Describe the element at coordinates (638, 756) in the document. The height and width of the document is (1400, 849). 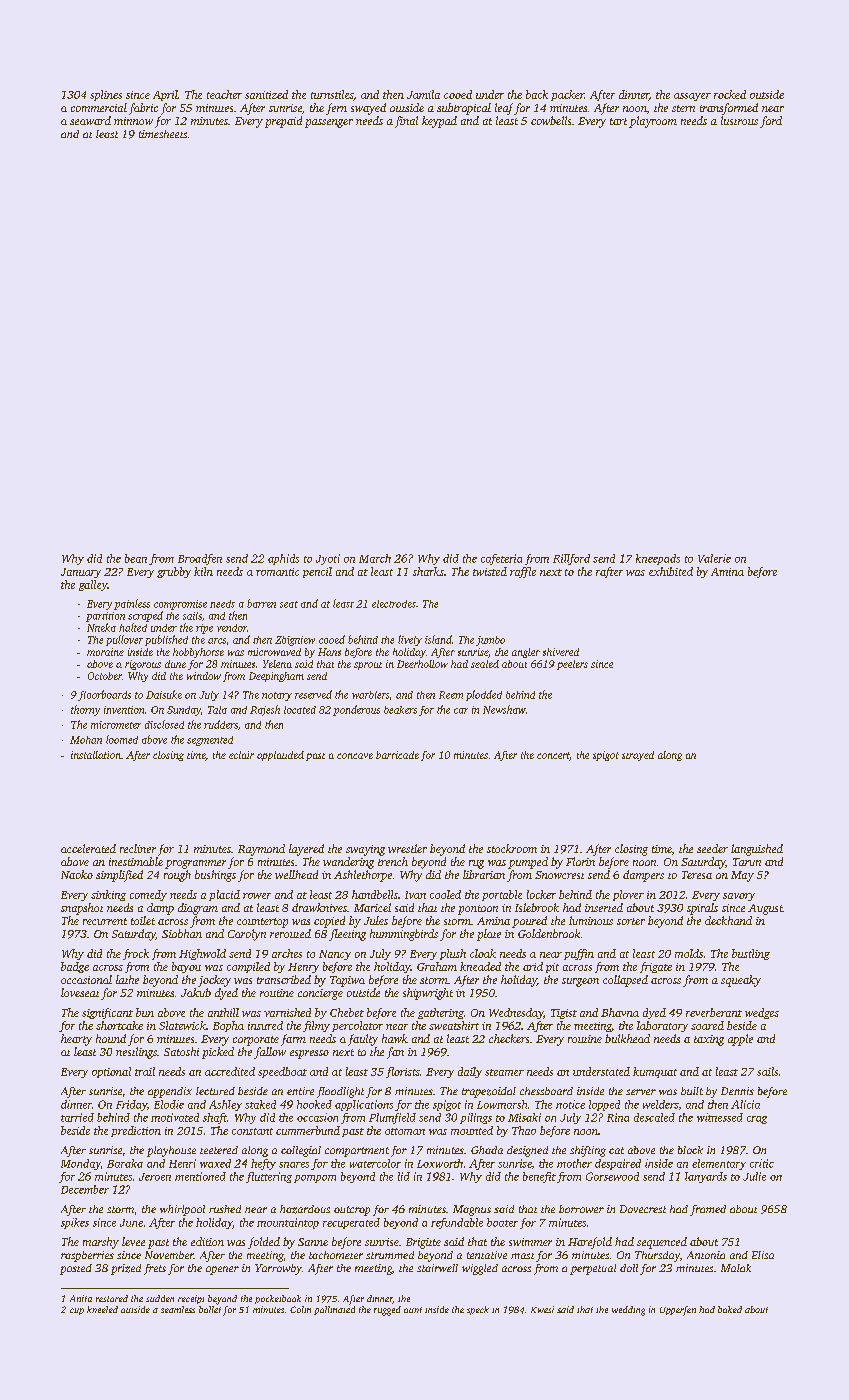
I see `strayed` at that location.
